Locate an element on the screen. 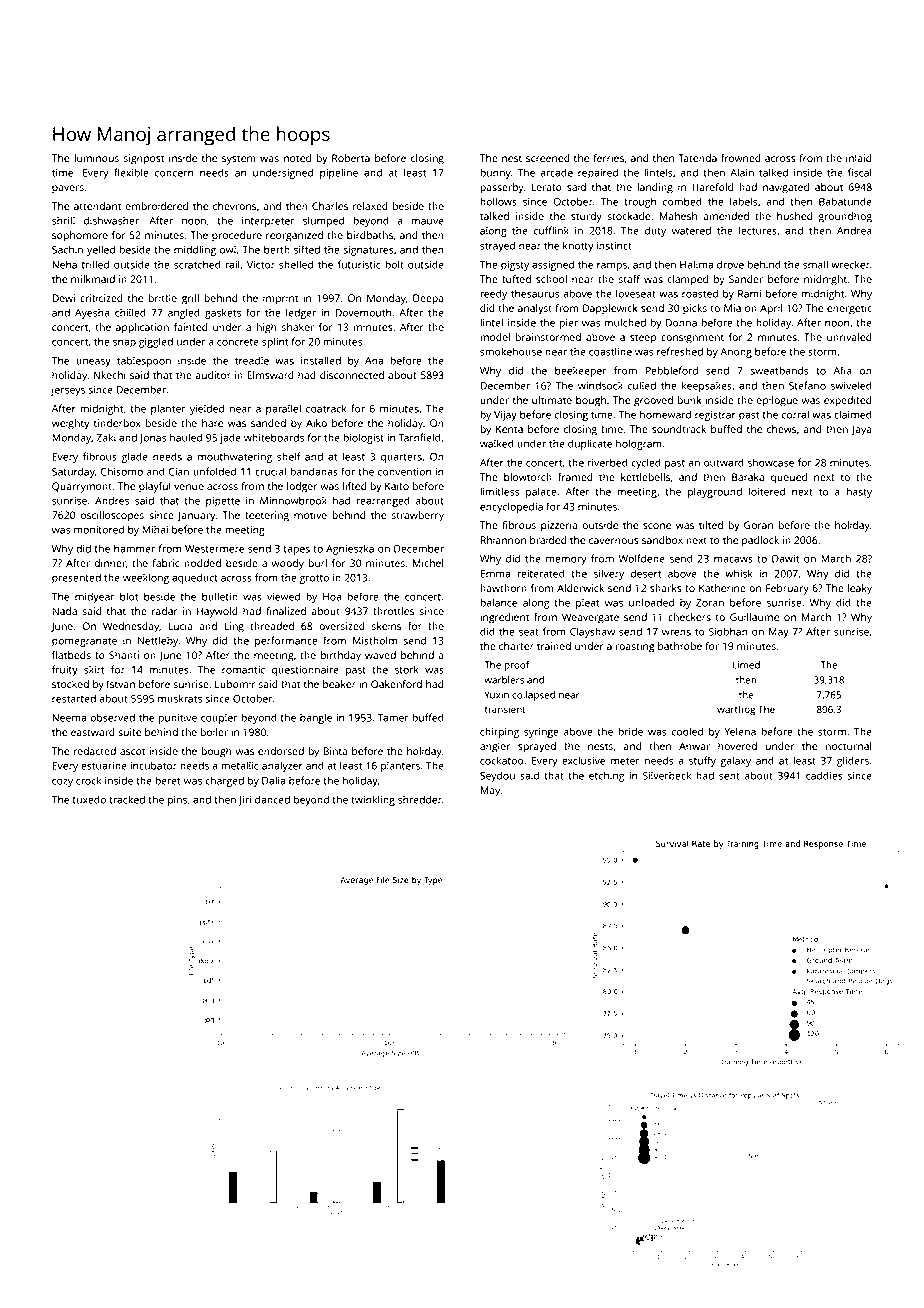  nocturnal is located at coordinates (849, 746).
